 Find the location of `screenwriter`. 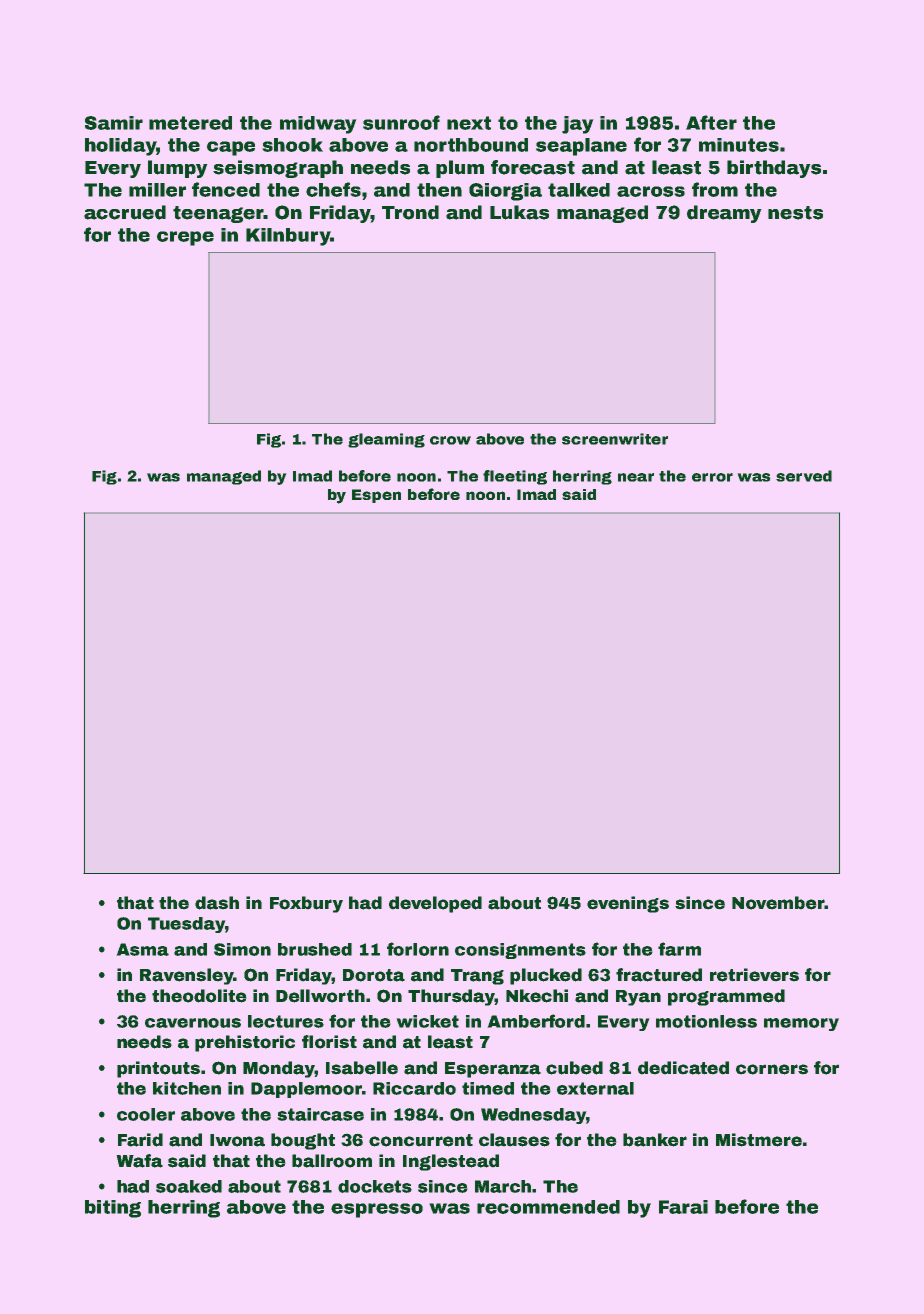

screenwriter is located at coordinates (615, 439).
